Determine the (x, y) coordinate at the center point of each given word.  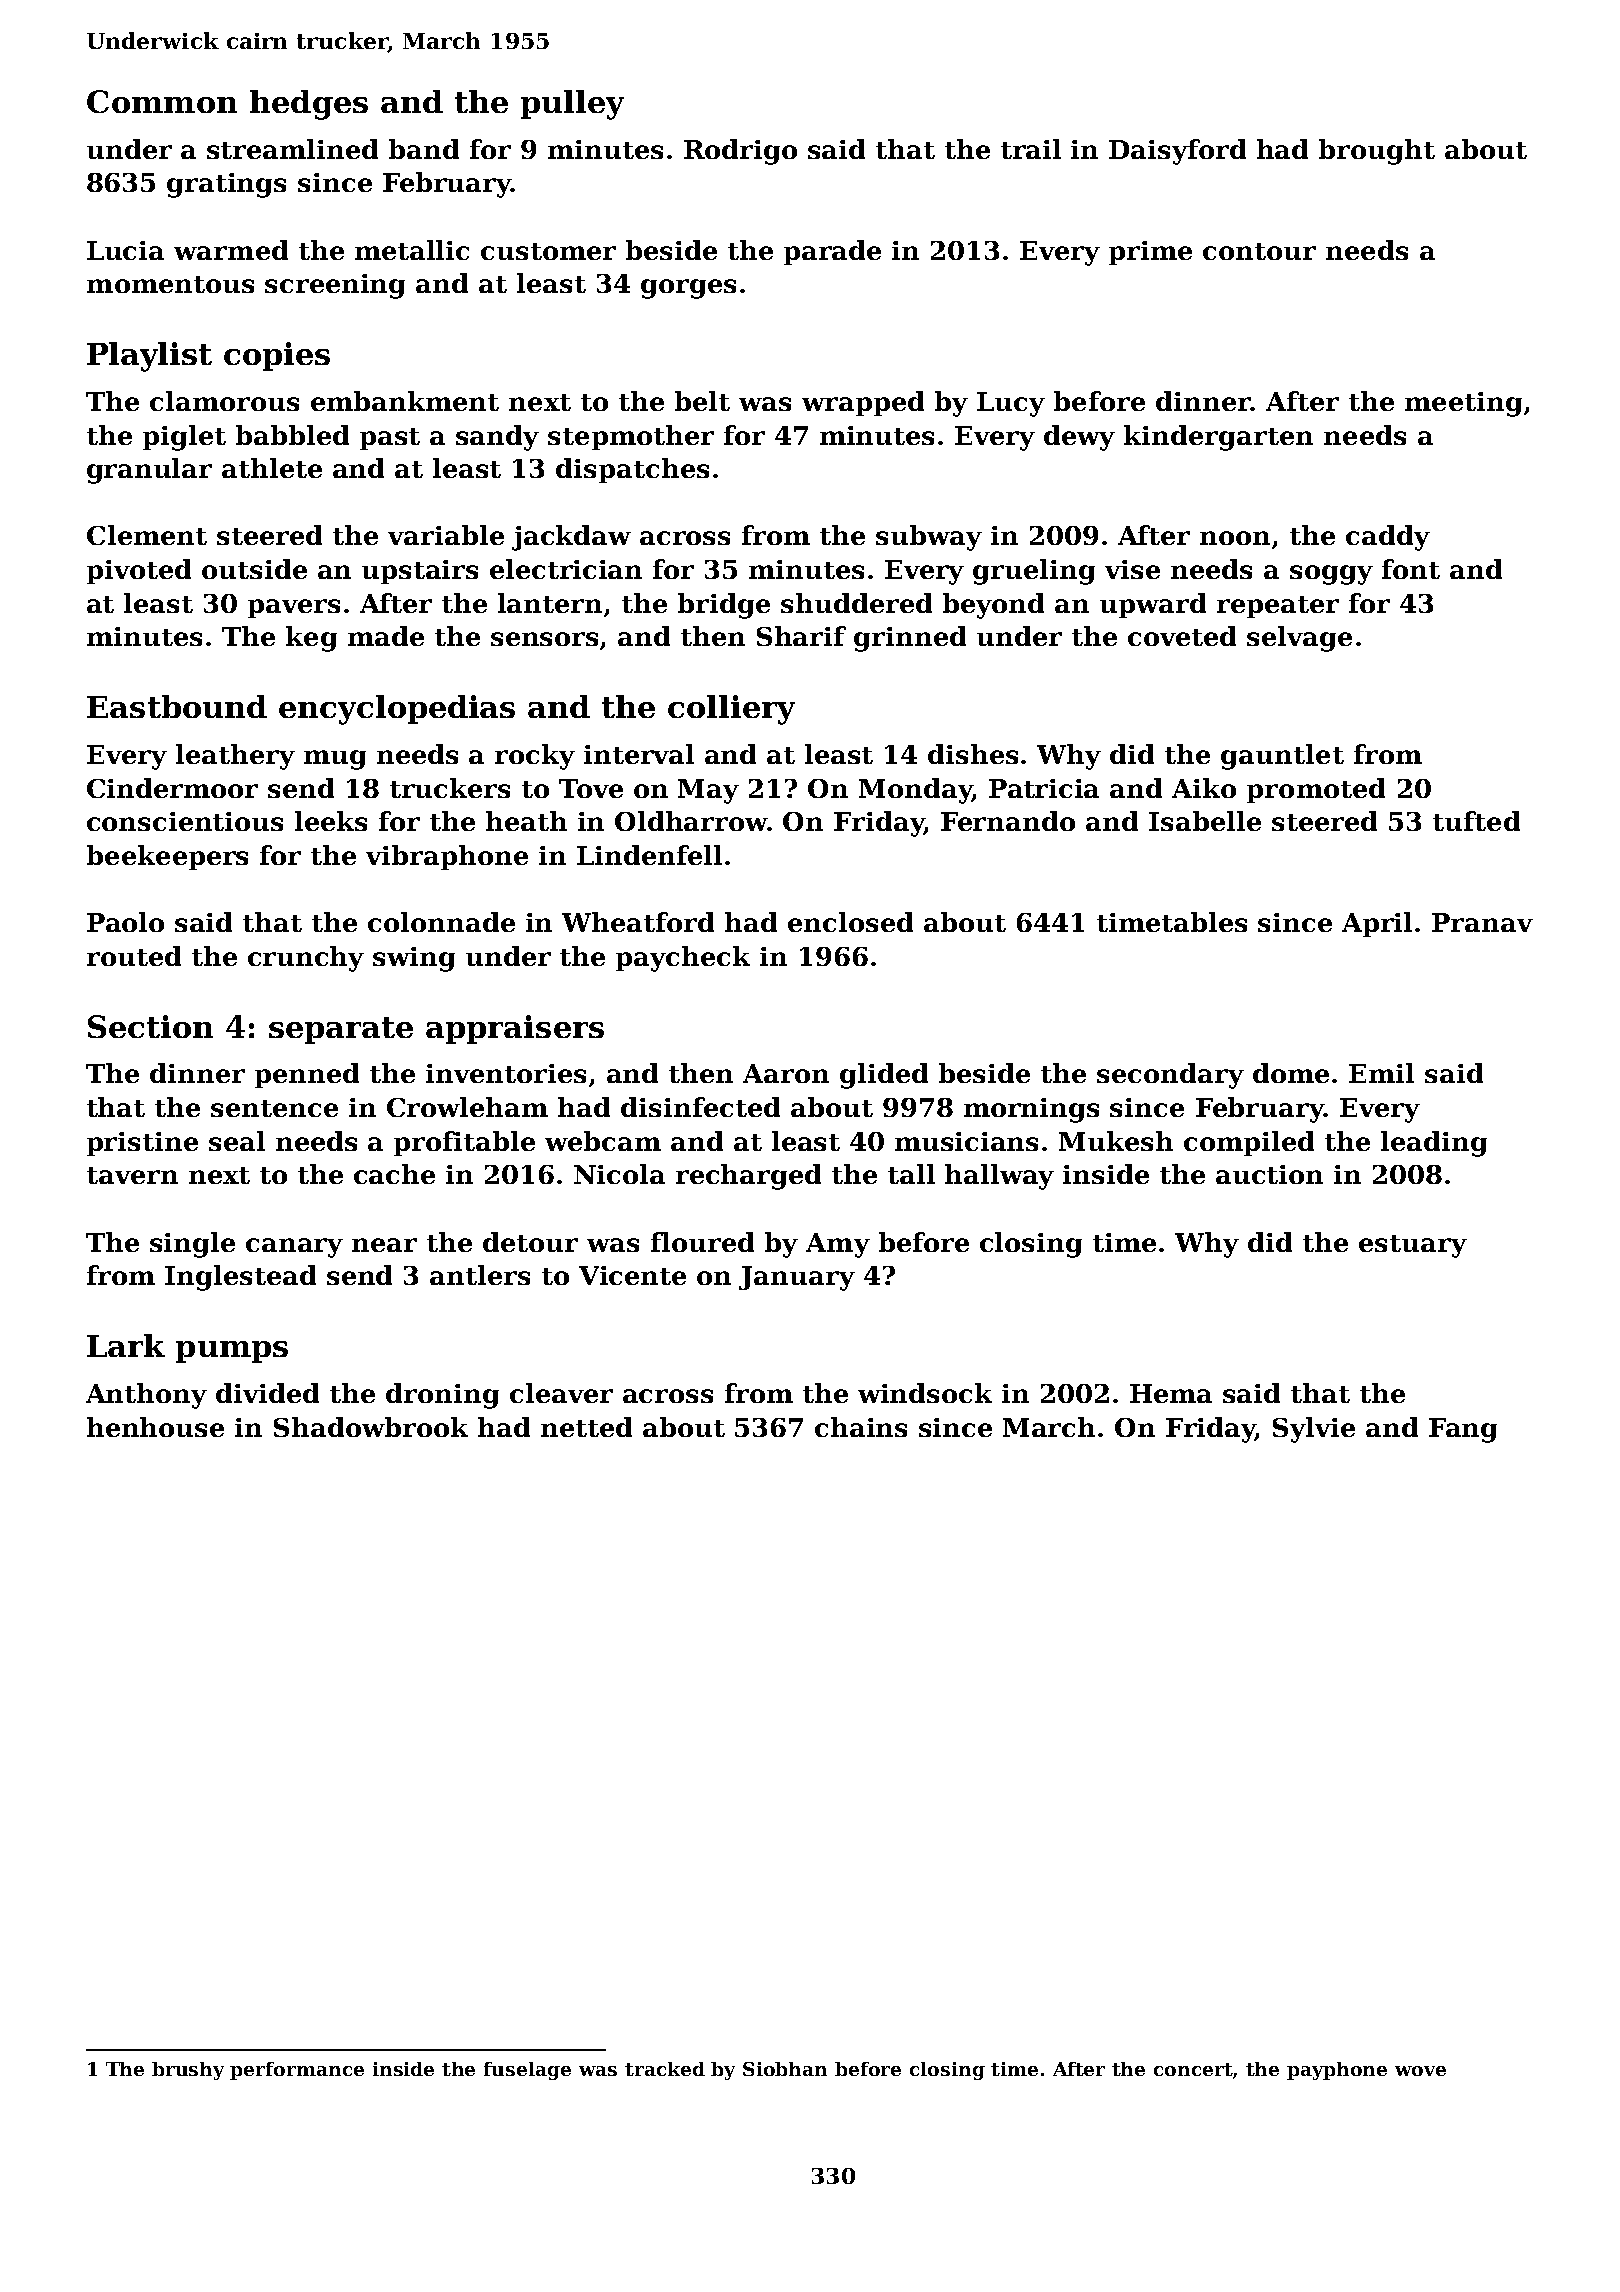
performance (297, 2071)
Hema (1171, 1393)
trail (1031, 149)
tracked (665, 2069)
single (192, 1245)
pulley (572, 105)
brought (1377, 152)
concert (1194, 2071)
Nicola (619, 1174)
